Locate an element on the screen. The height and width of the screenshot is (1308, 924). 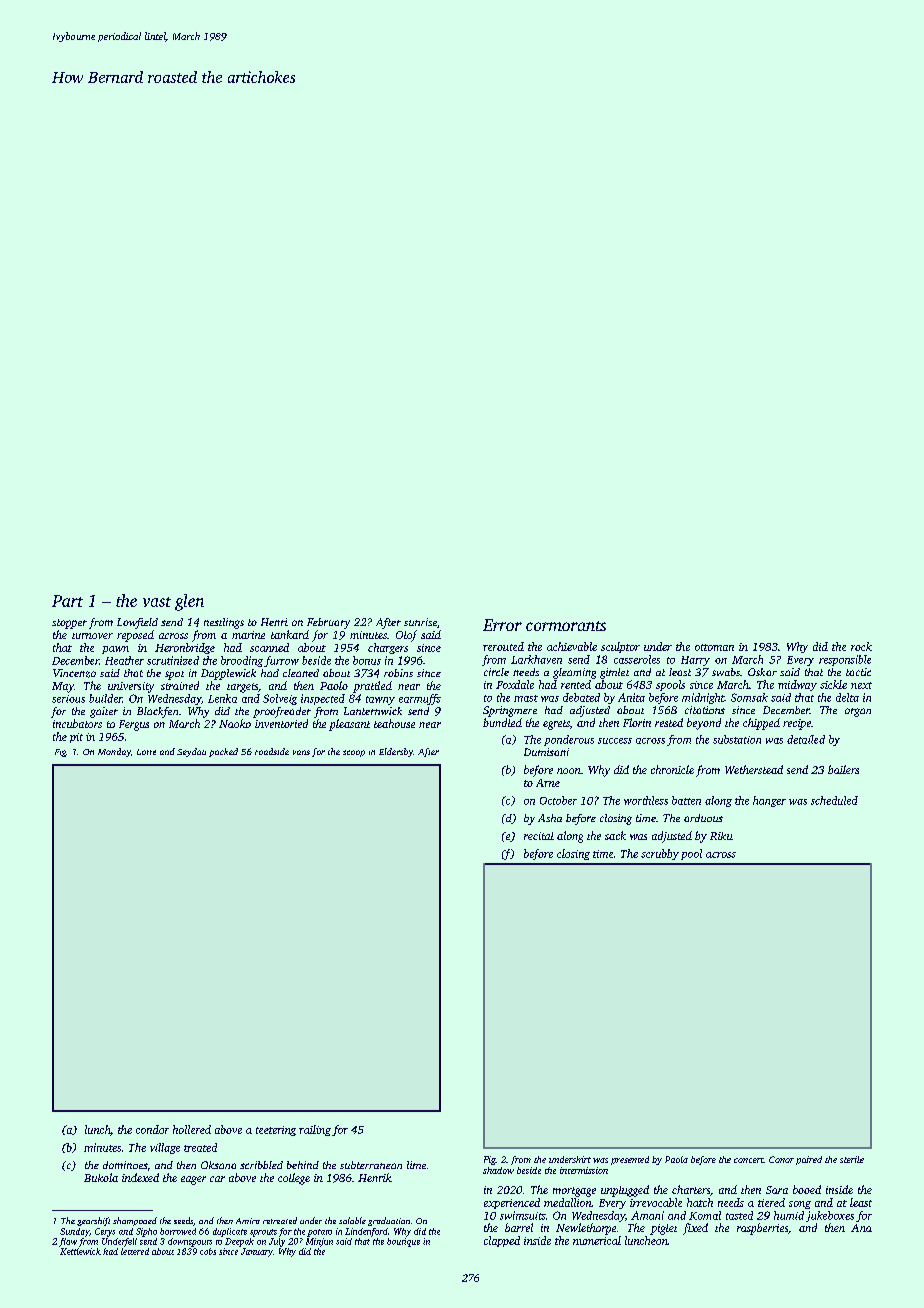
hollered is located at coordinates (192, 1129).
